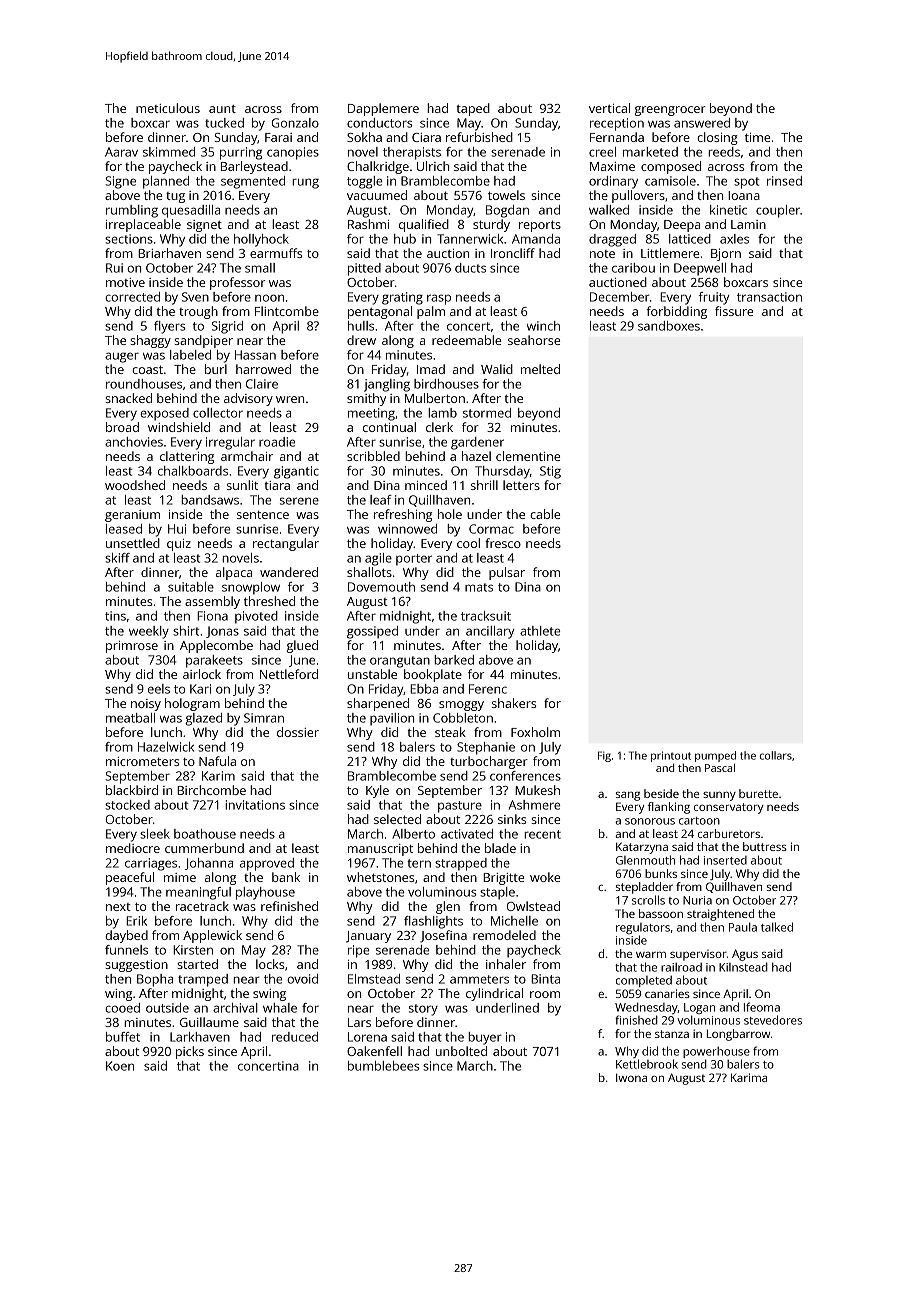 Image resolution: width=908 pixels, height=1316 pixels. Describe the element at coordinates (190, 1052) in the screenshot. I see `picks` at that location.
